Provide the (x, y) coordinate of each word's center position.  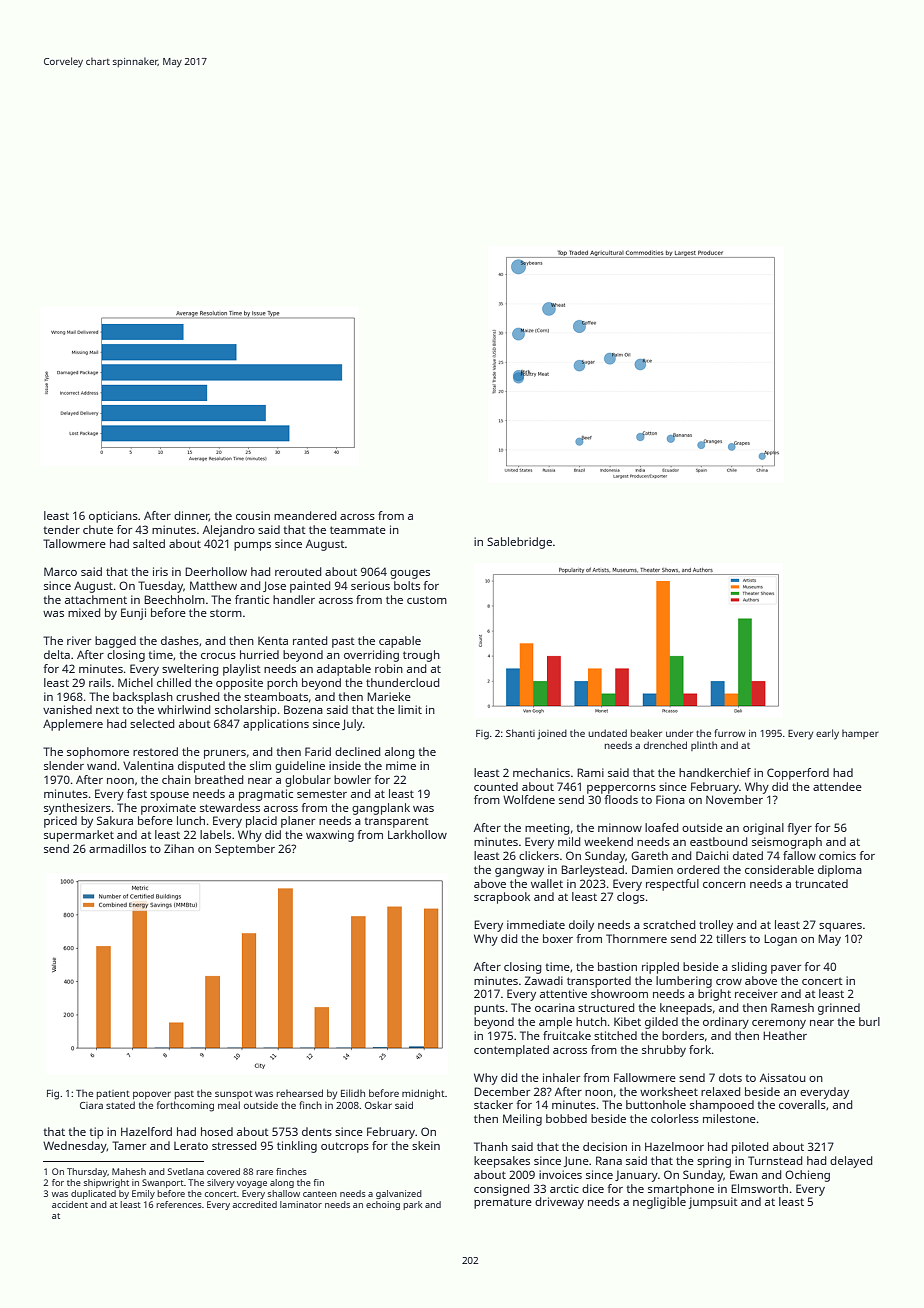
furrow (730, 733)
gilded (661, 1023)
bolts (407, 585)
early (827, 734)
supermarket (79, 836)
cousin (253, 515)
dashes (180, 640)
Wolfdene (529, 799)
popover (152, 1095)
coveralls (802, 1104)
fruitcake (567, 1035)
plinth (704, 746)
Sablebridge (519, 543)
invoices (560, 1174)
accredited (254, 1204)
